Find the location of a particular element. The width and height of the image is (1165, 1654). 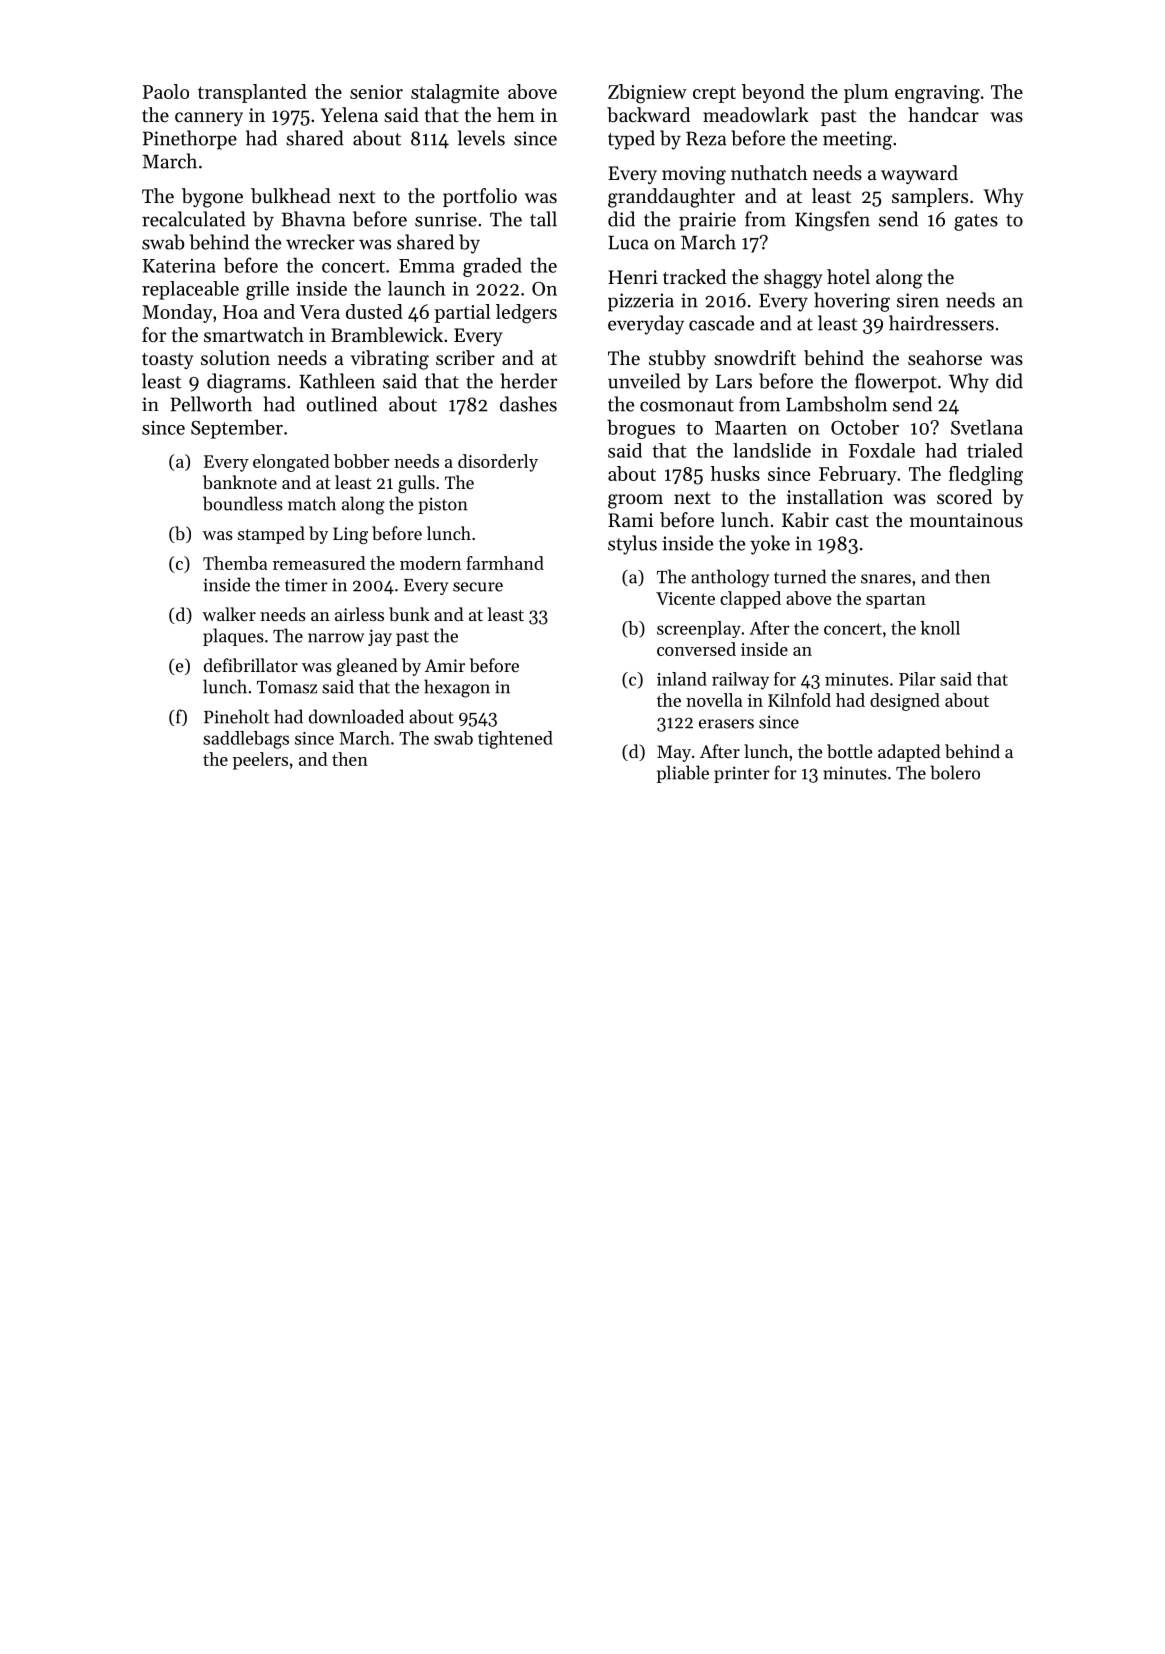

pliable is located at coordinates (683, 774).
